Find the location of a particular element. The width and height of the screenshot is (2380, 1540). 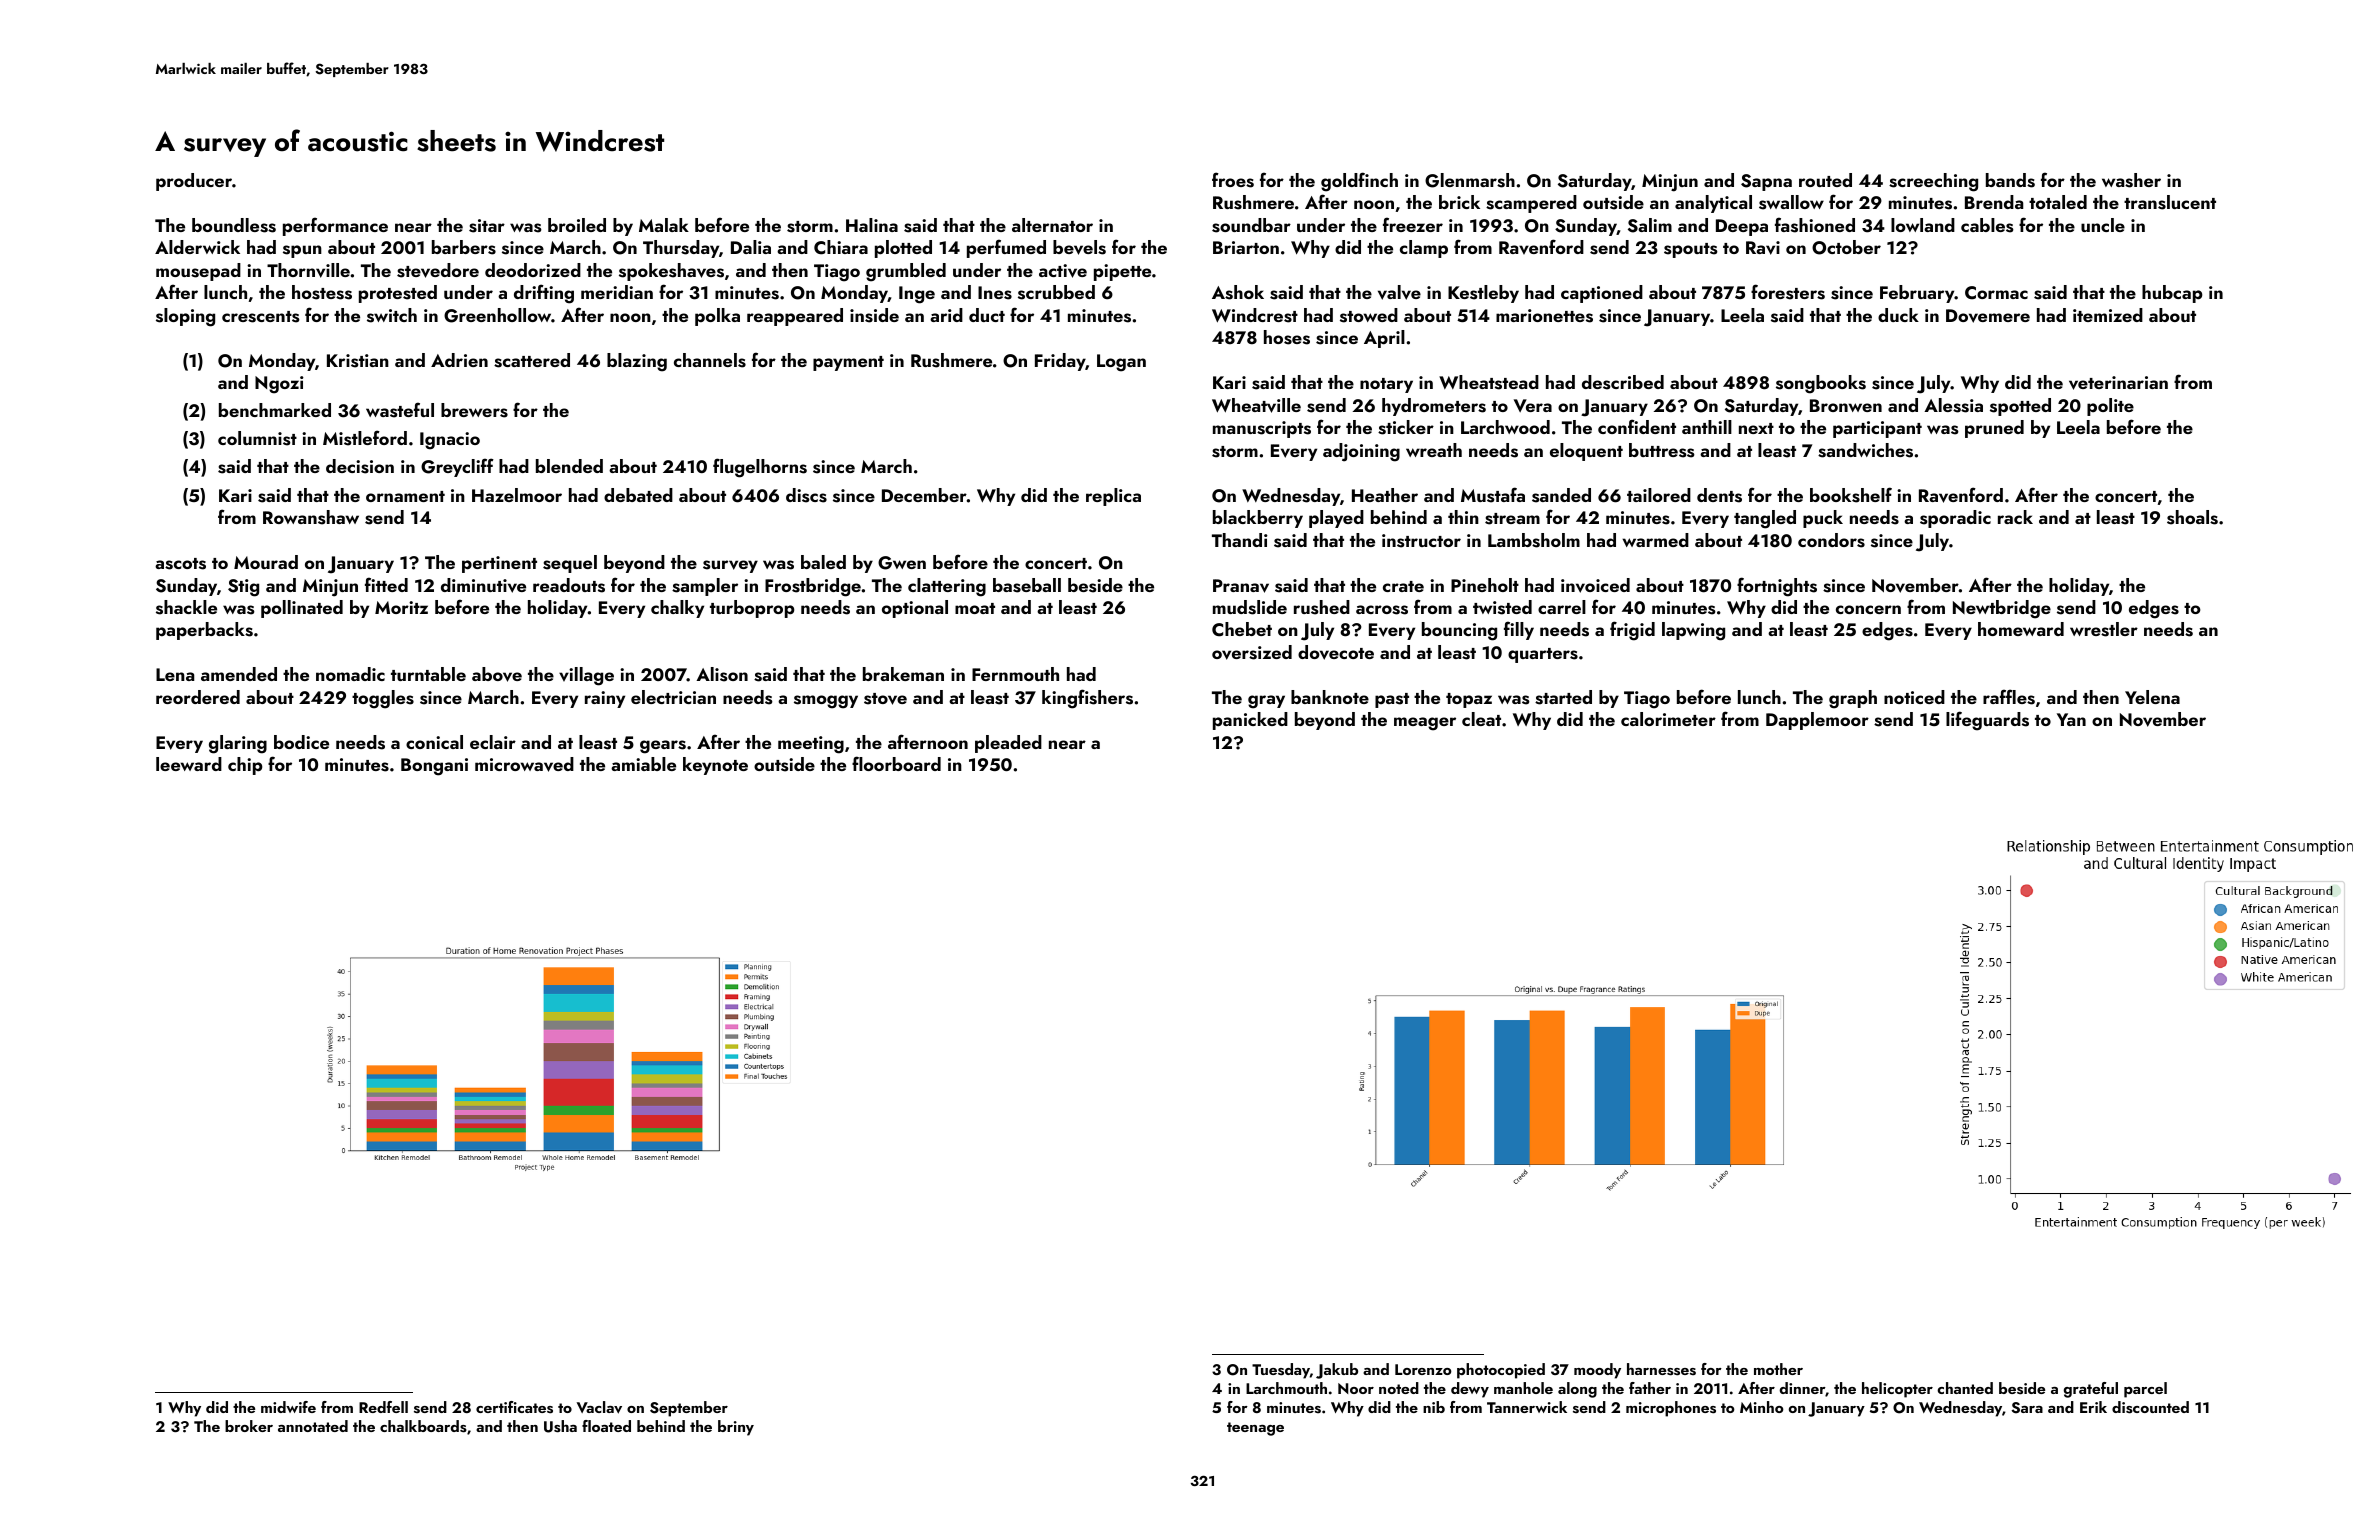

froes is located at coordinates (1233, 180).
